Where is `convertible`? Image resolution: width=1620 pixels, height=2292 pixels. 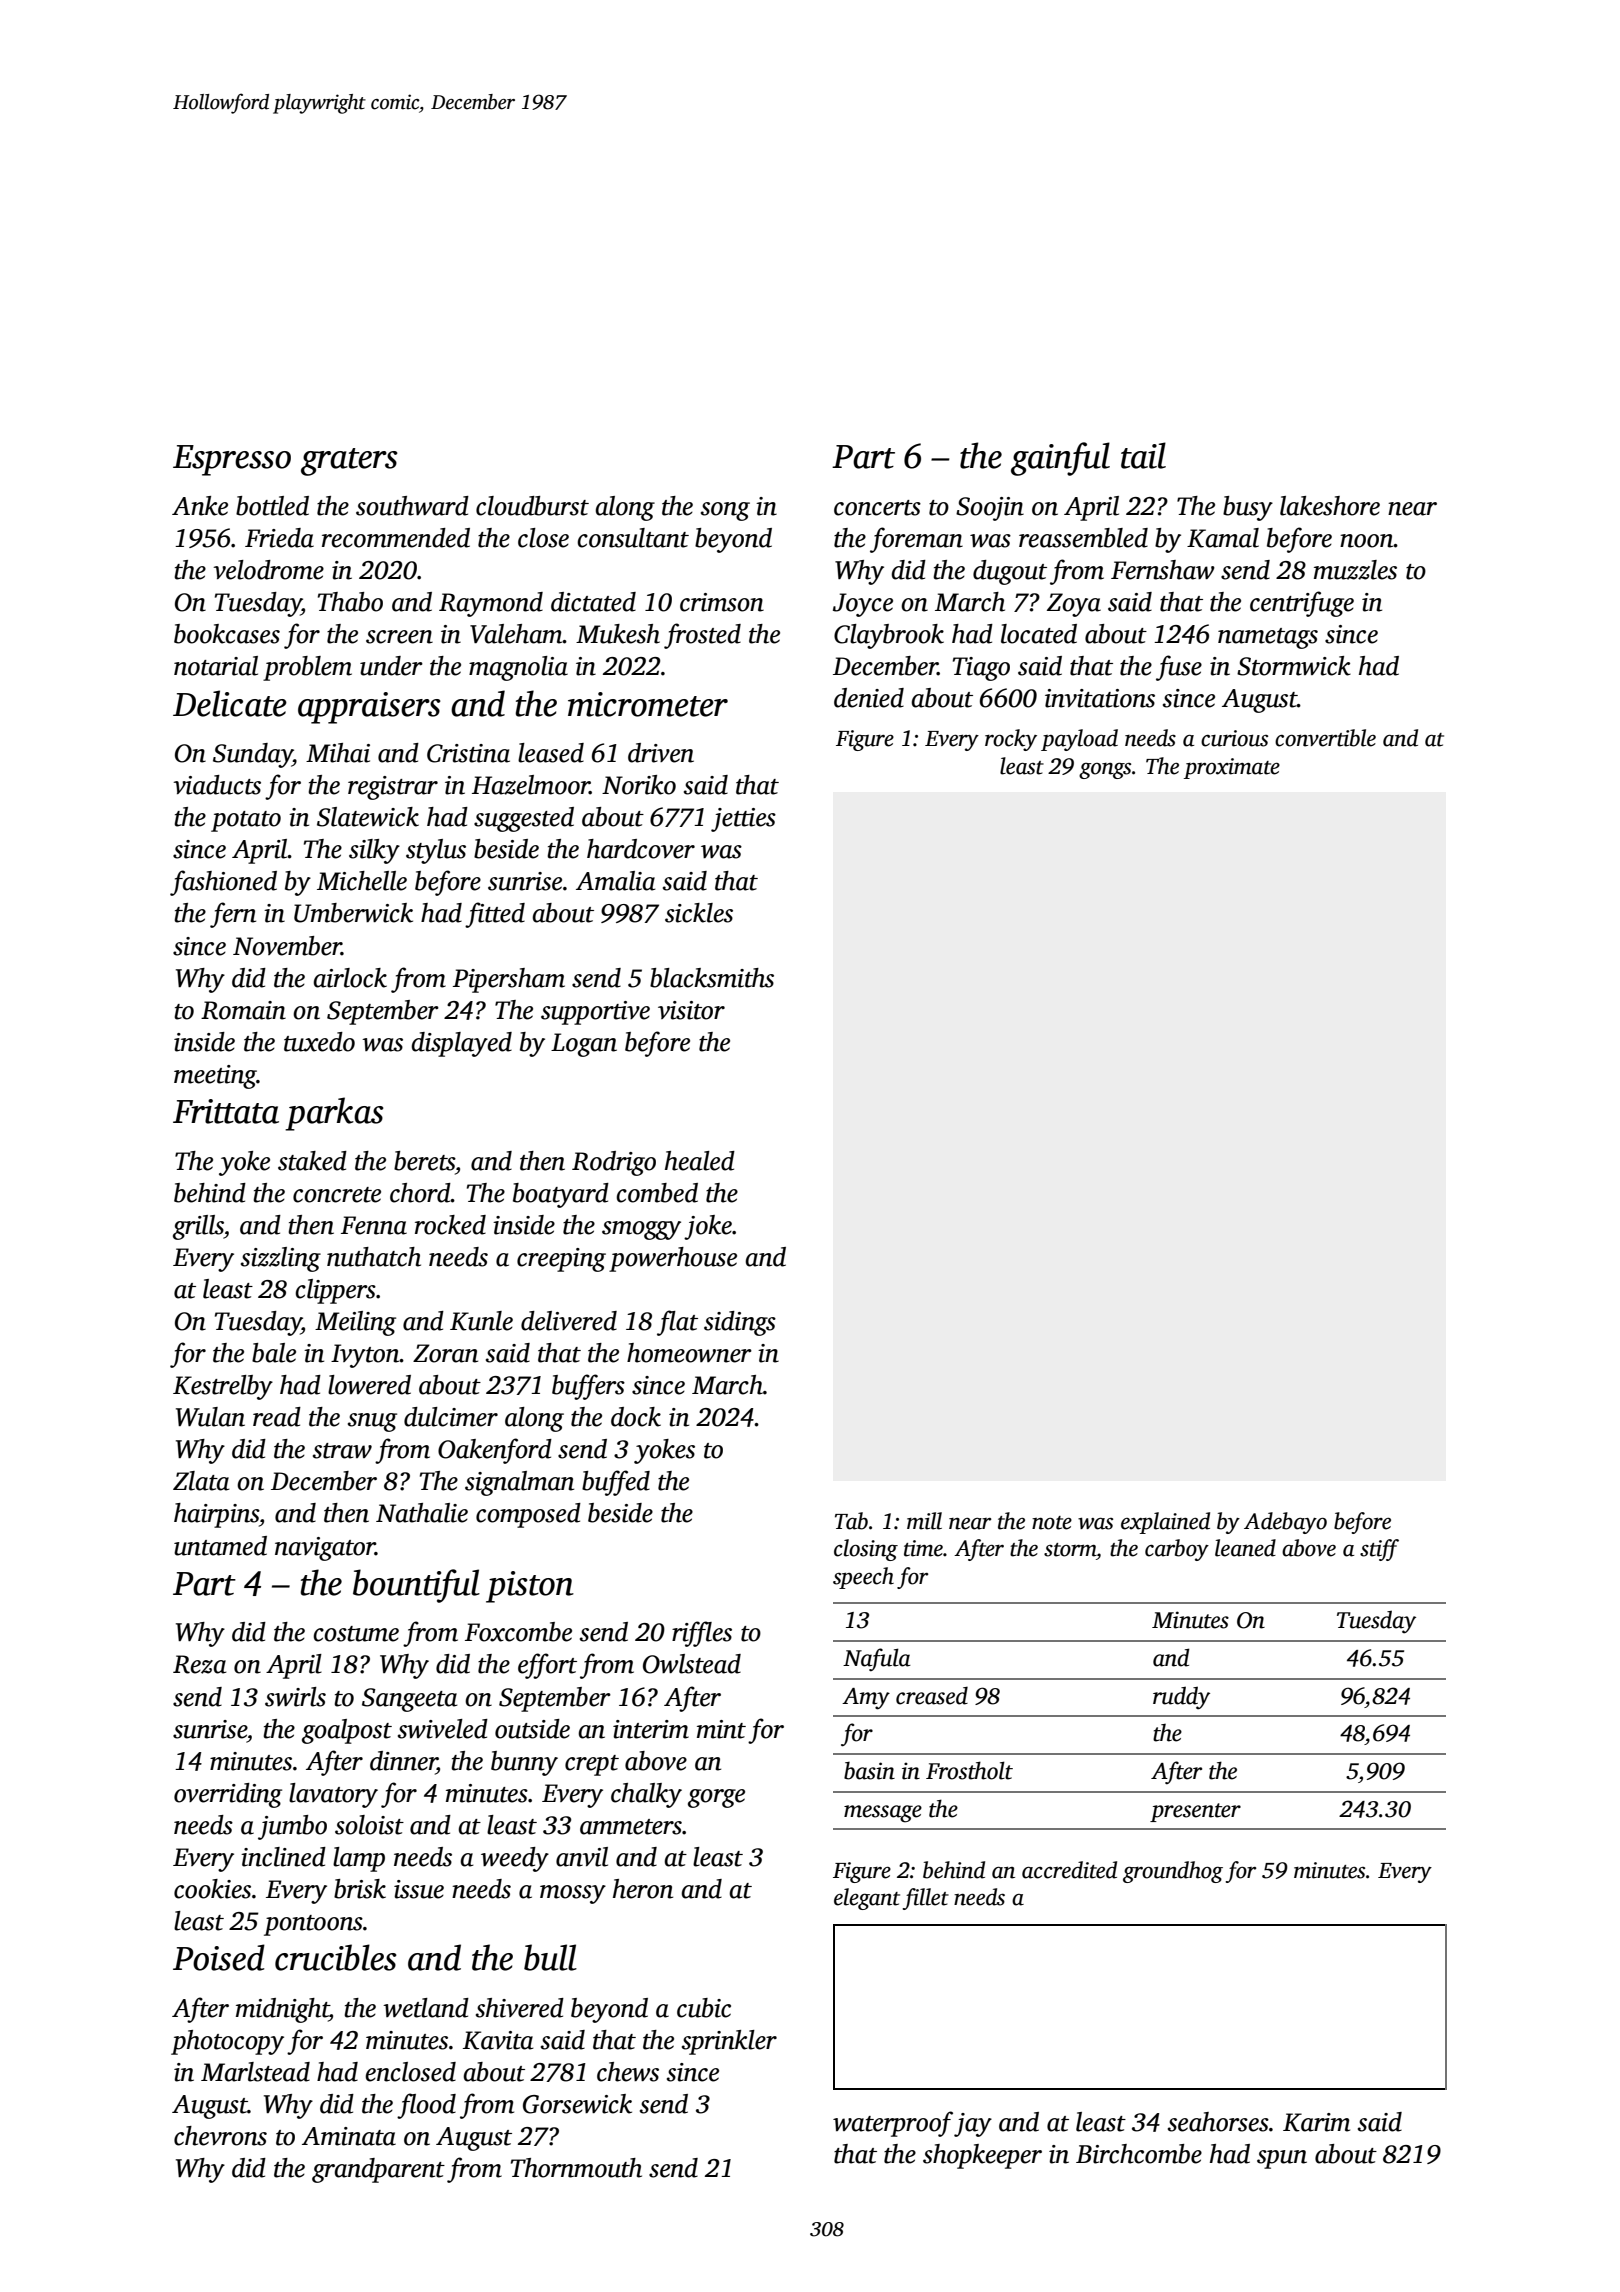
convertible is located at coordinates (1325, 738).
